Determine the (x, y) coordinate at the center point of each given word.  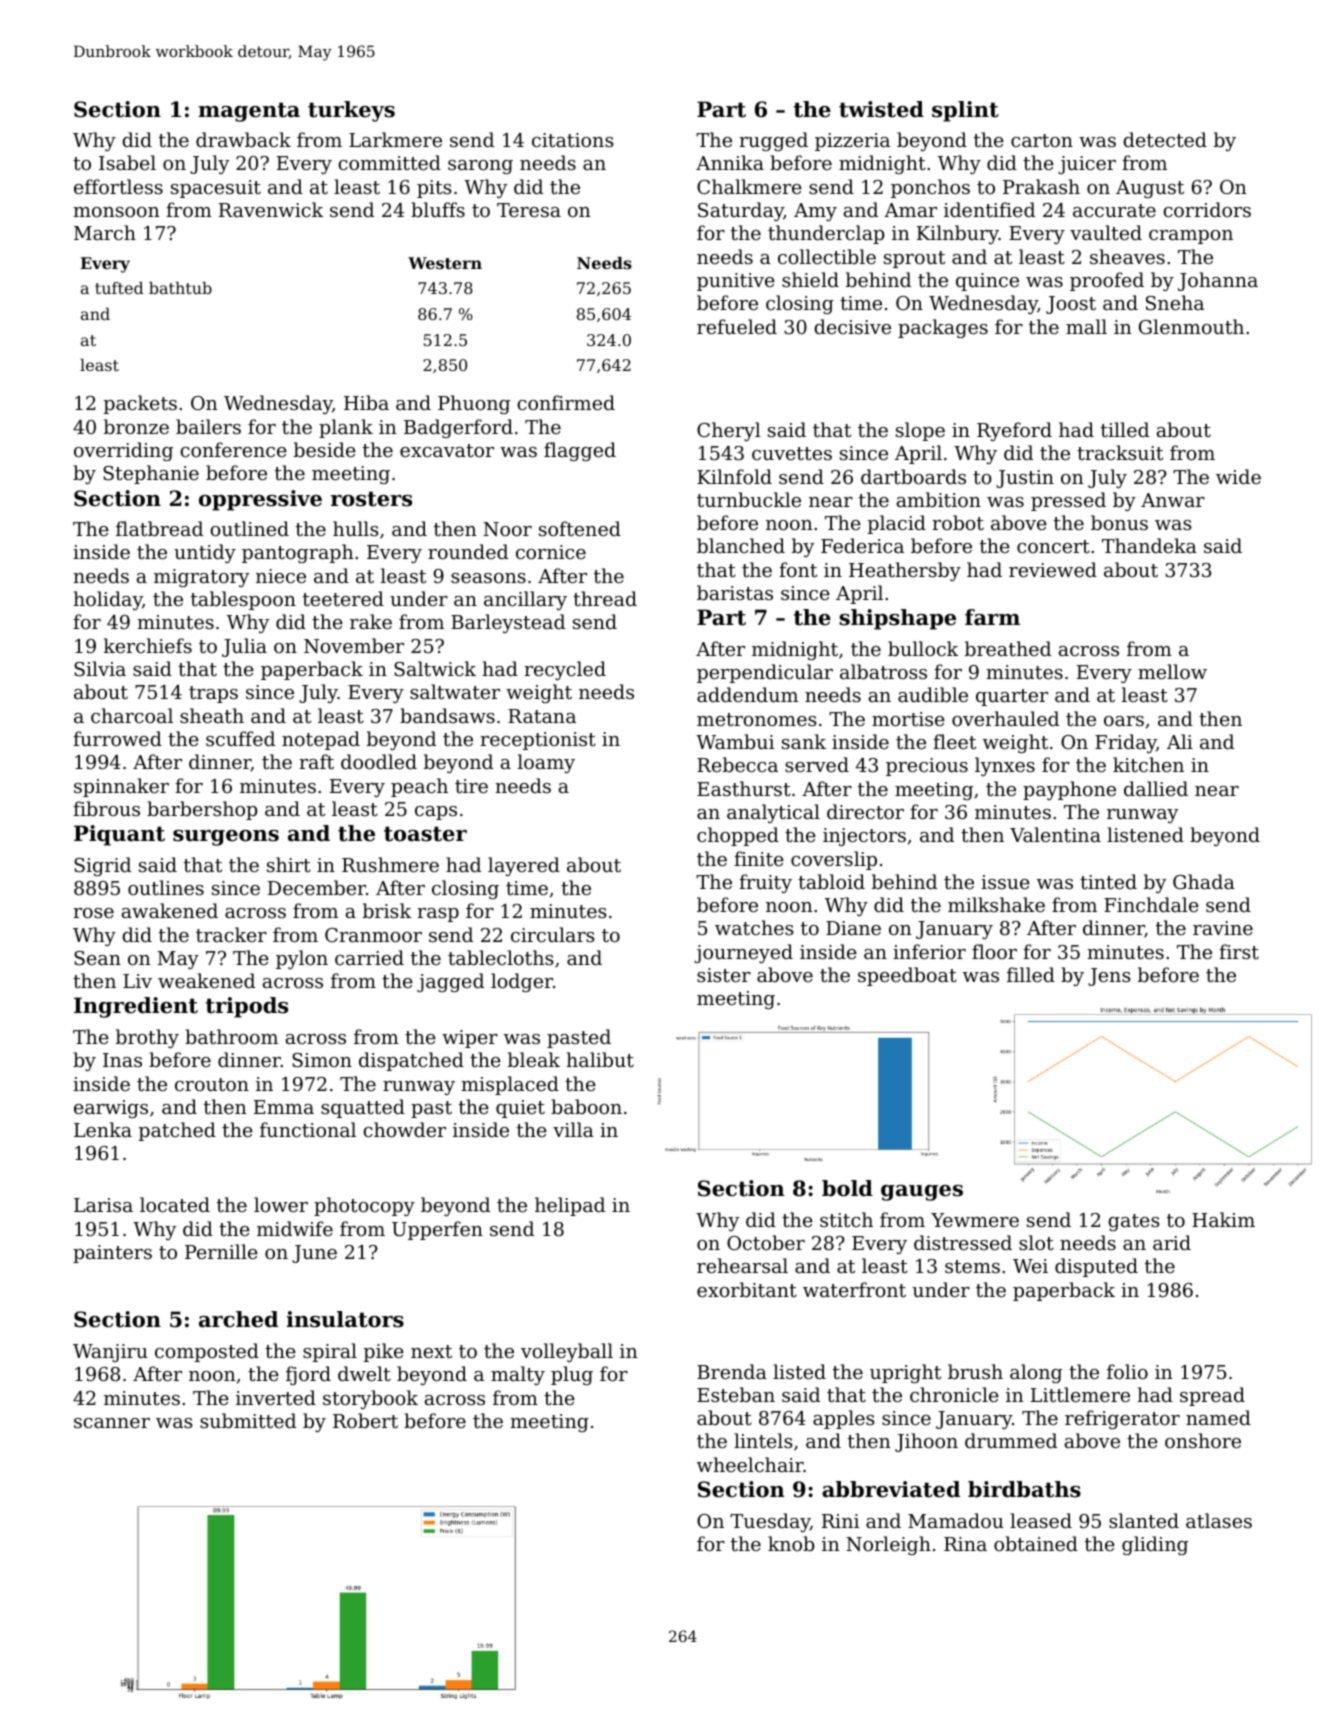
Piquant (119, 835)
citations (573, 140)
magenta (249, 112)
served (817, 764)
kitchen (1148, 764)
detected (1165, 139)
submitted (248, 1420)
